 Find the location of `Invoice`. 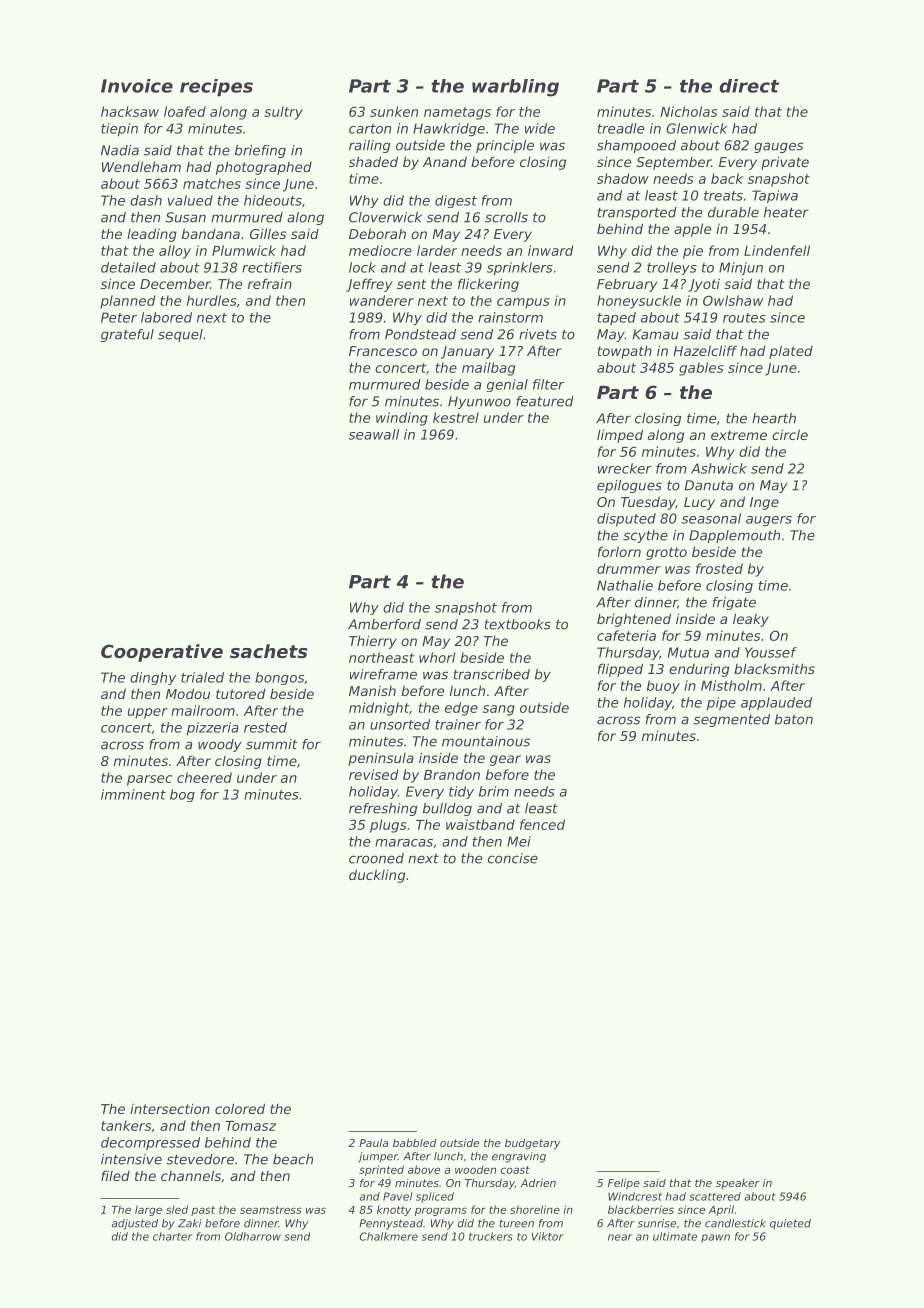

Invoice is located at coordinates (137, 86).
